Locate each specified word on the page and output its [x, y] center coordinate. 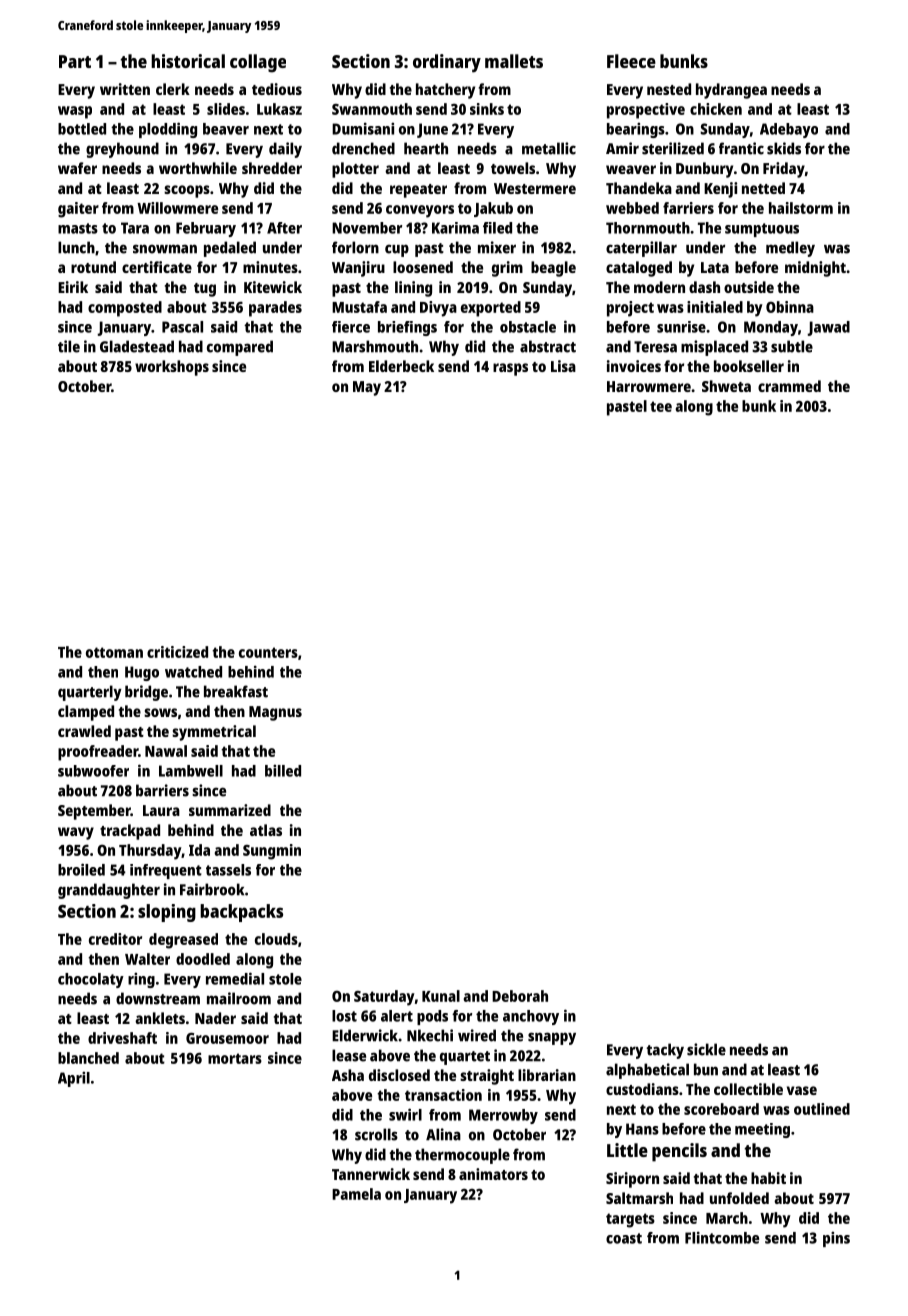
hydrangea [731, 91]
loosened [423, 267]
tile [69, 346]
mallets [514, 61]
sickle [706, 1049]
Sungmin [272, 852]
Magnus [275, 713]
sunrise [681, 327]
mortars [235, 1058]
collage [258, 63]
